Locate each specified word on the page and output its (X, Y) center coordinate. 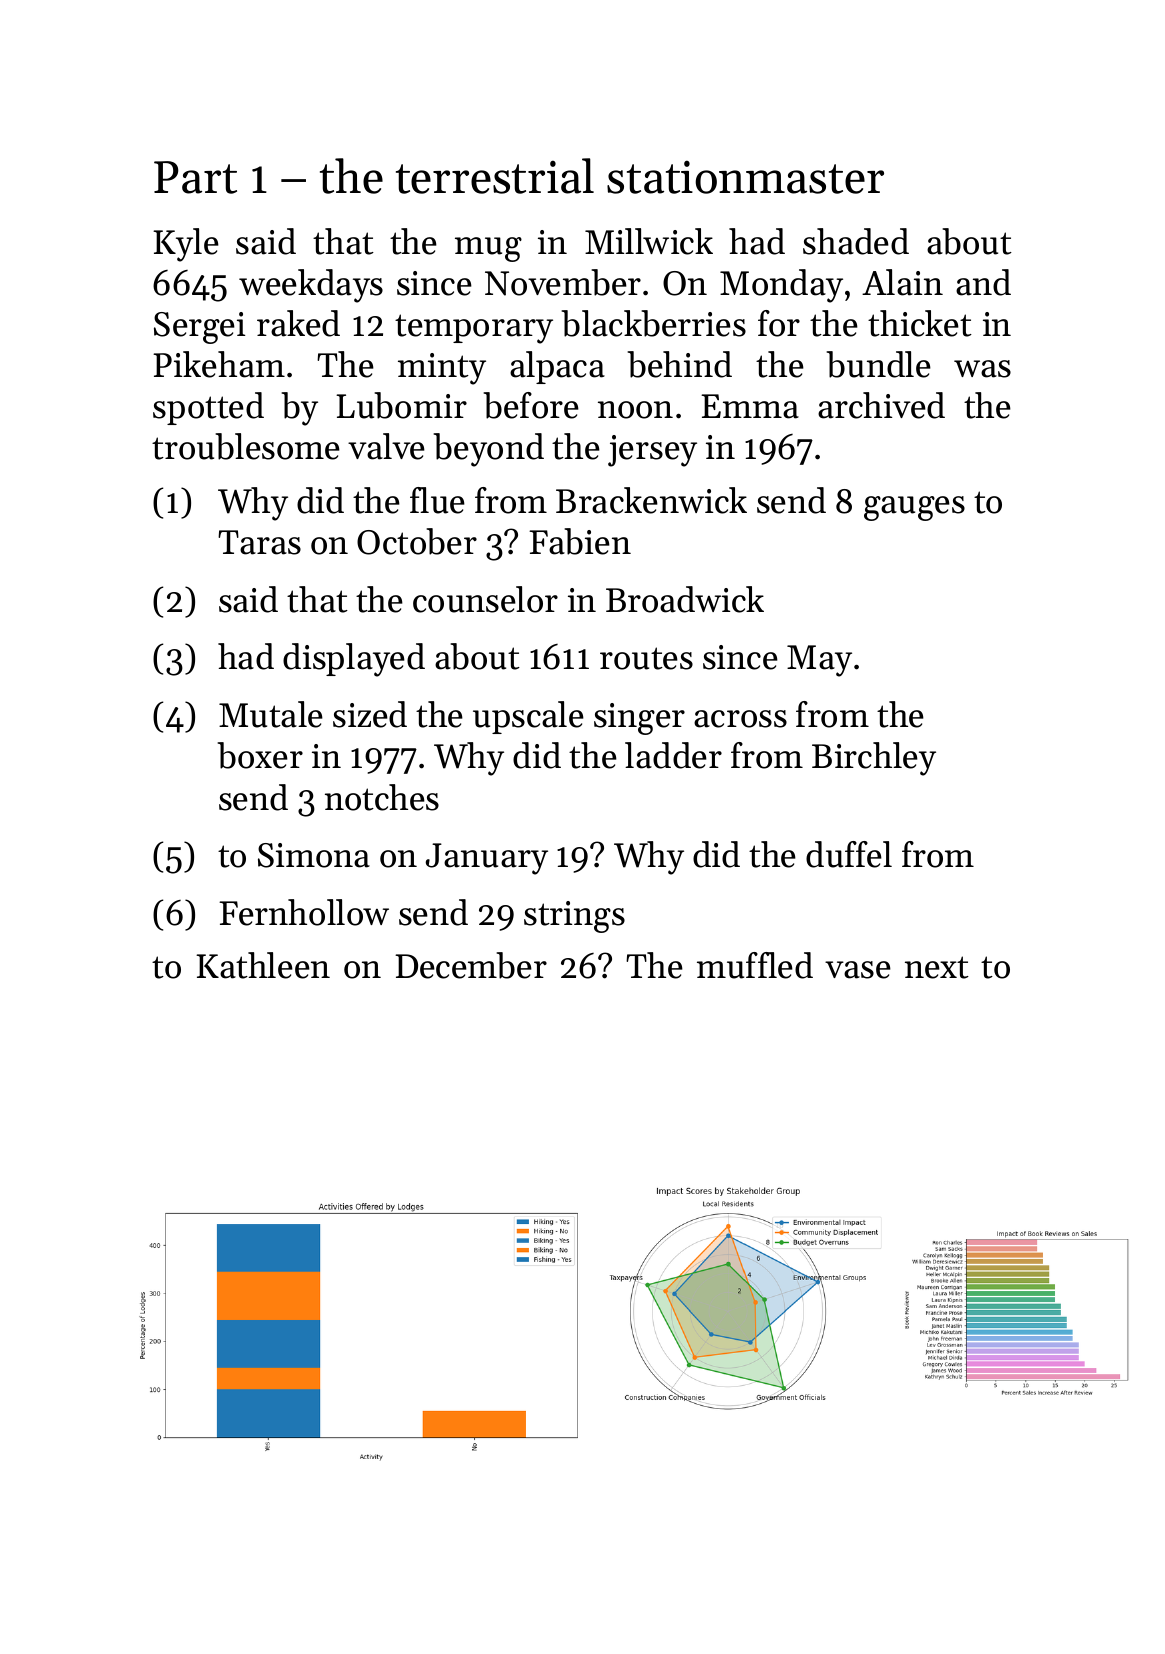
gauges (914, 508)
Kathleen (263, 965)
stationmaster (745, 177)
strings (574, 917)
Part (195, 177)
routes (646, 658)
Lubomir (401, 405)
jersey (652, 451)
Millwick (649, 241)
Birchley (874, 759)
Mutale (271, 714)
